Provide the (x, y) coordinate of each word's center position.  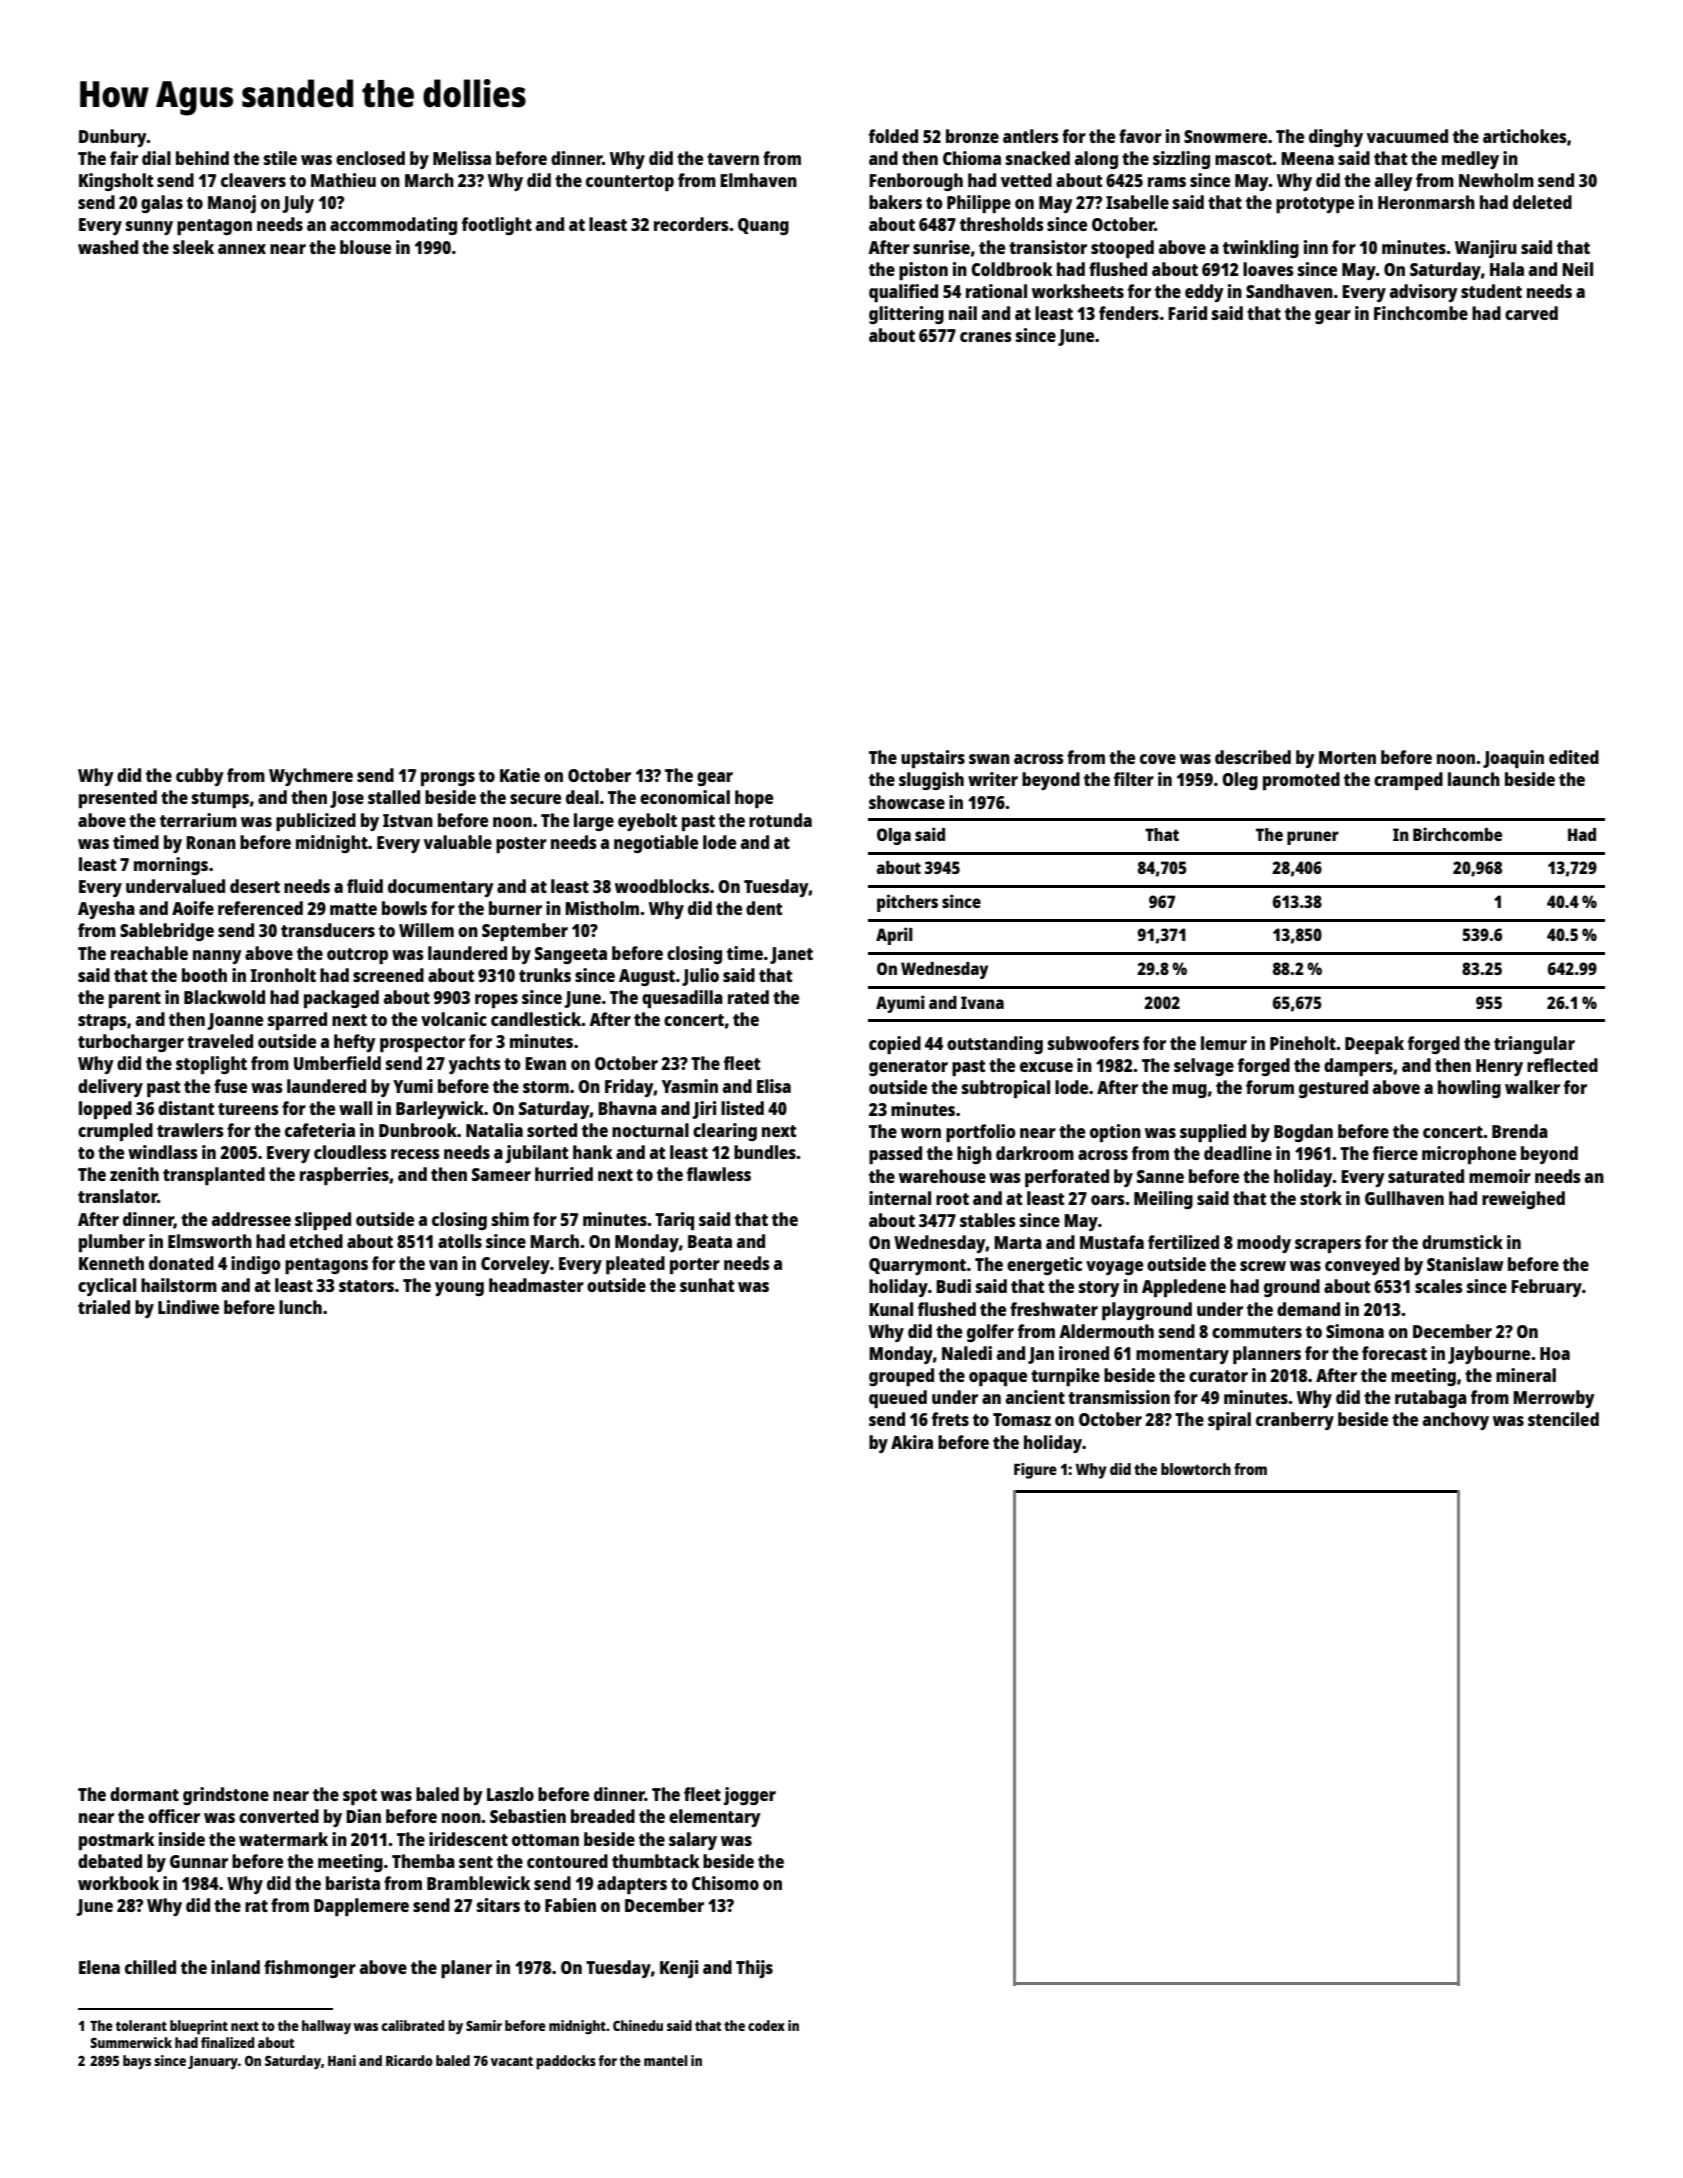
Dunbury (113, 138)
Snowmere (1225, 136)
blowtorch (1196, 1469)
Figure (1035, 1471)
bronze (972, 136)
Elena (99, 1967)
